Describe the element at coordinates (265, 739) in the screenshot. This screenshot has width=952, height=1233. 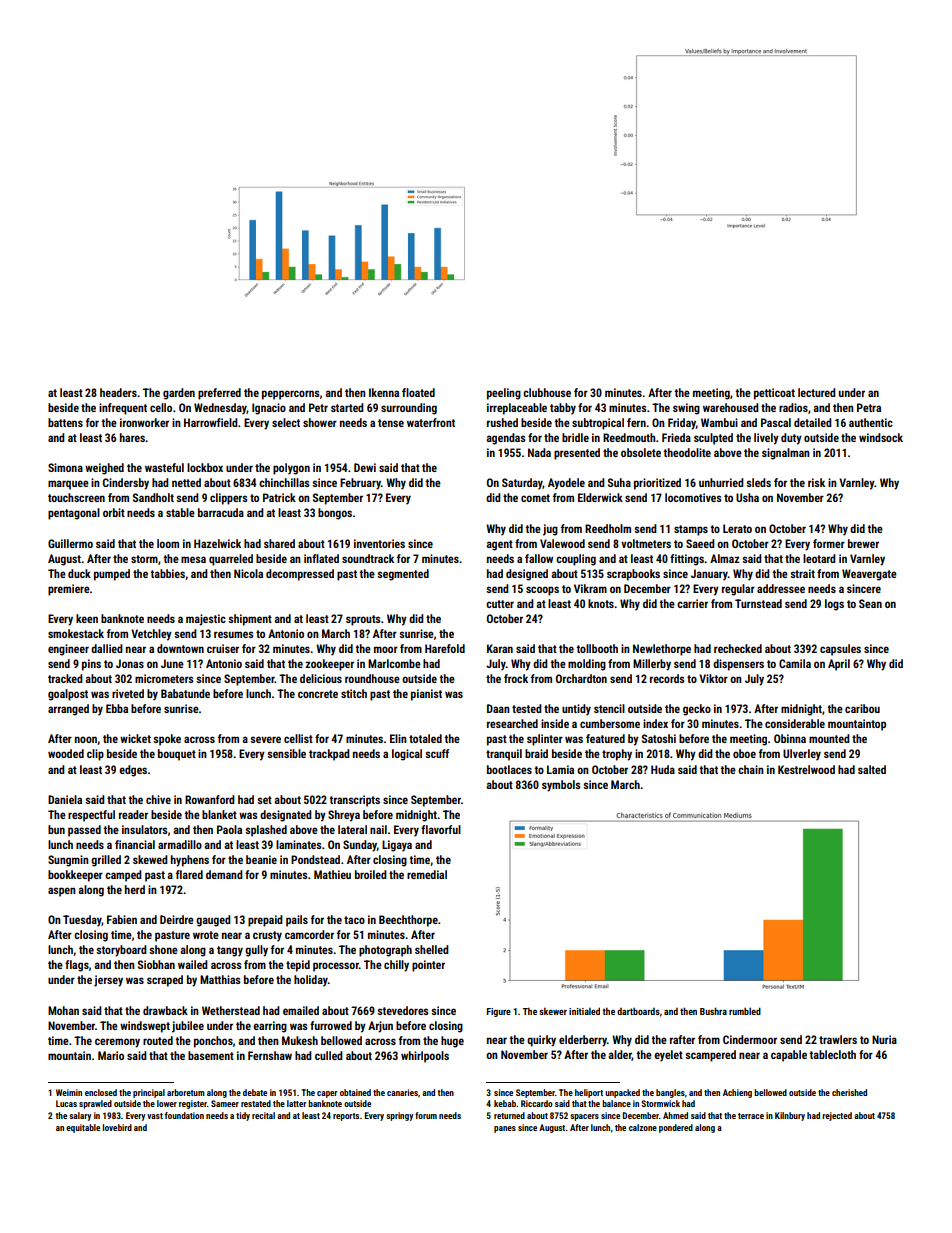
I see `severe` at that location.
